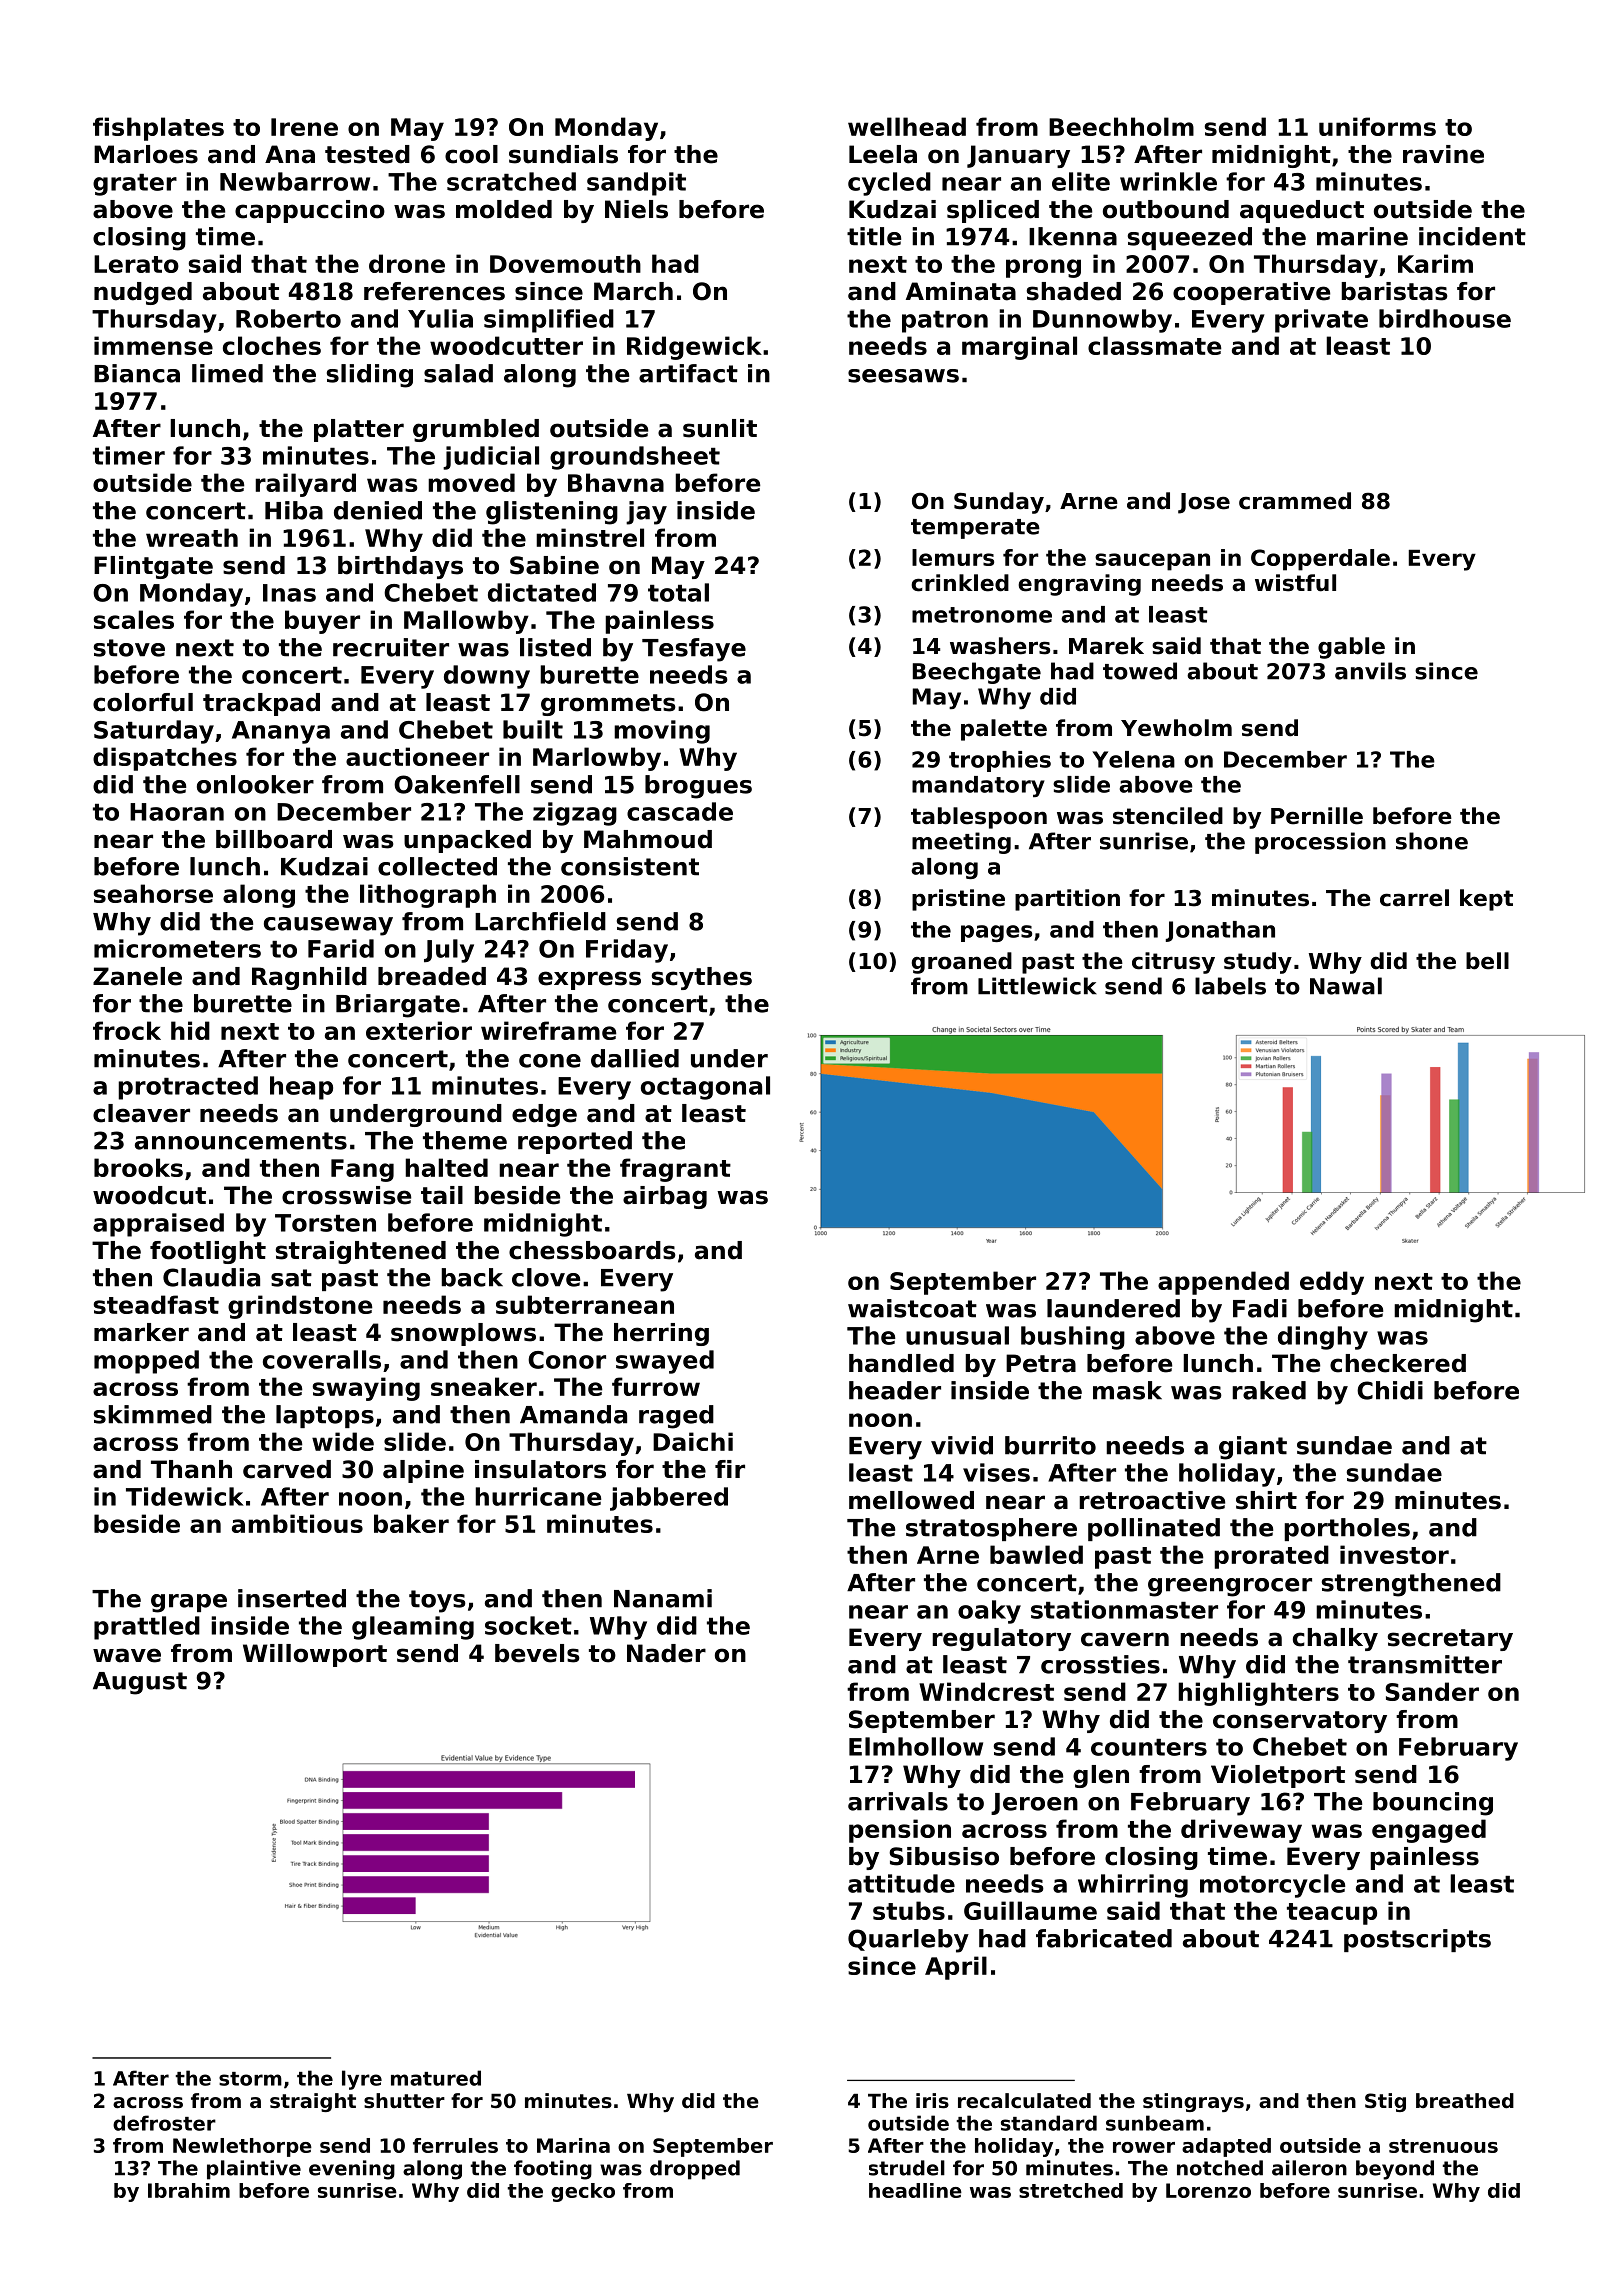 The width and height of the image is (1620, 2292). Describe the element at coordinates (1432, 841) in the image. I see `shone` at that location.
